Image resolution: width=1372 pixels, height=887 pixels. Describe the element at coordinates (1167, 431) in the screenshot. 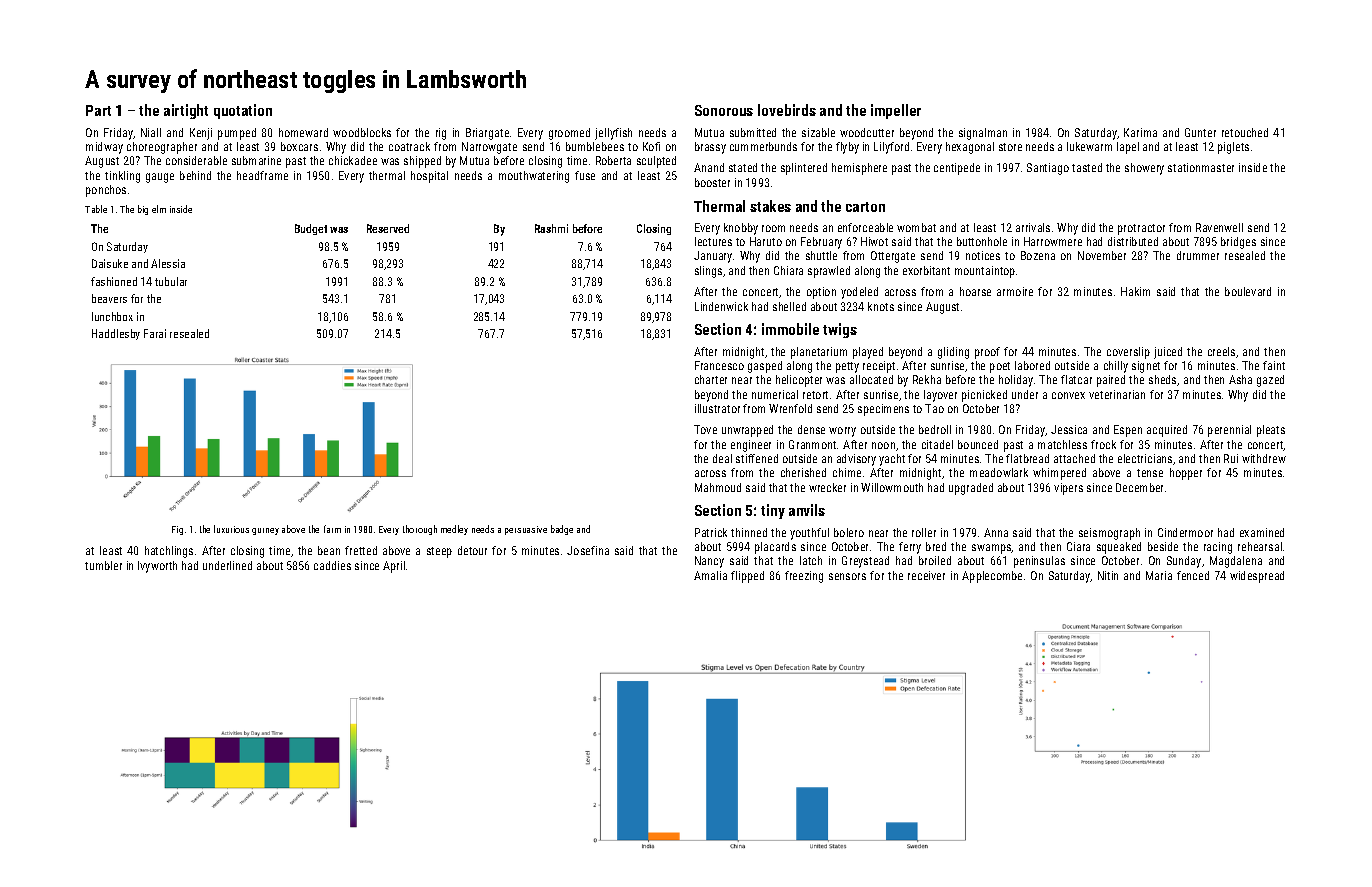

I see `acquired` at that location.
